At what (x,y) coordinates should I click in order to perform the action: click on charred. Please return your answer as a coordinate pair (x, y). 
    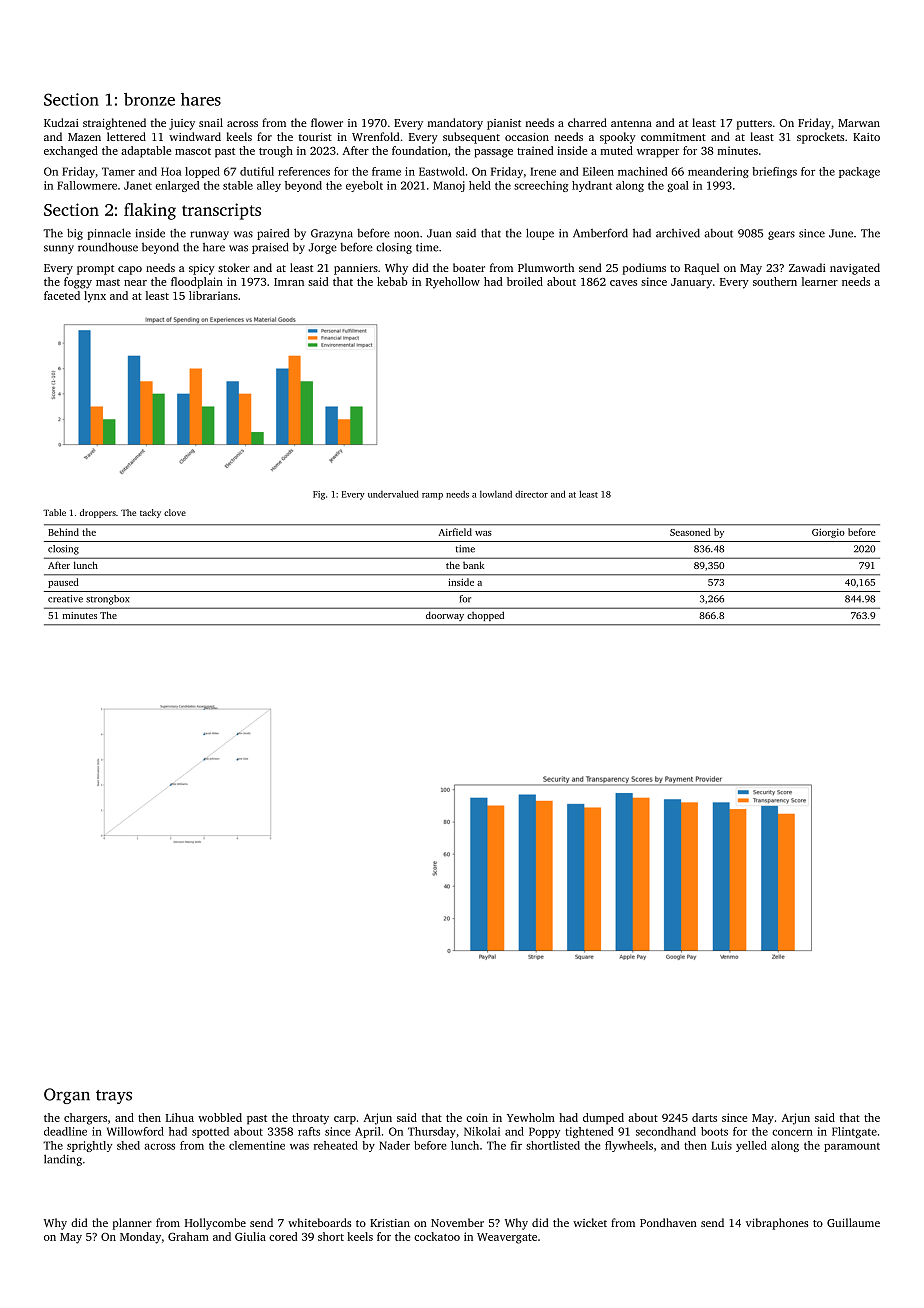
    Looking at the image, I should click on (587, 122).
